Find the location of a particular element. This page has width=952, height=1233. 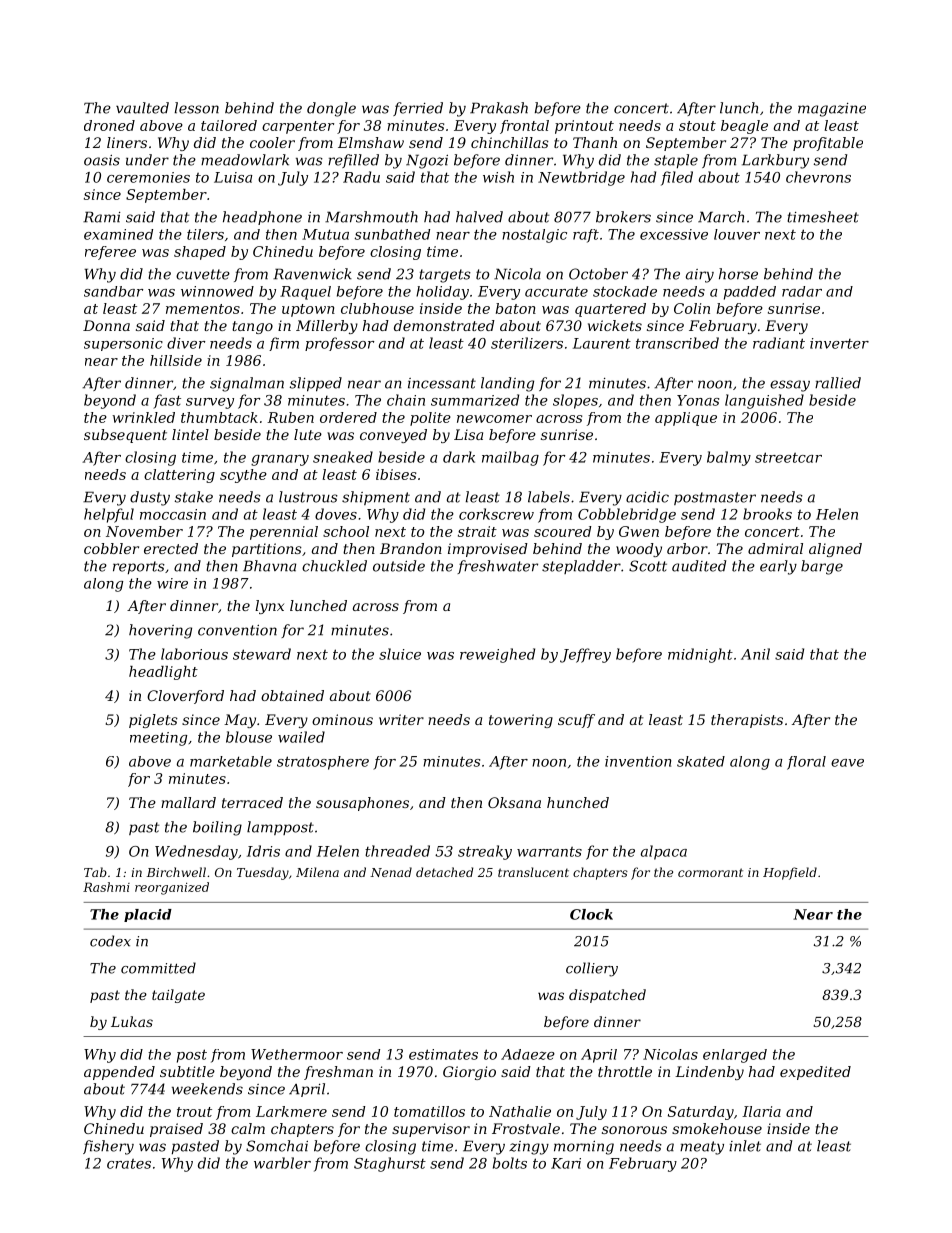

inlet is located at coordinates (745, 1146).
